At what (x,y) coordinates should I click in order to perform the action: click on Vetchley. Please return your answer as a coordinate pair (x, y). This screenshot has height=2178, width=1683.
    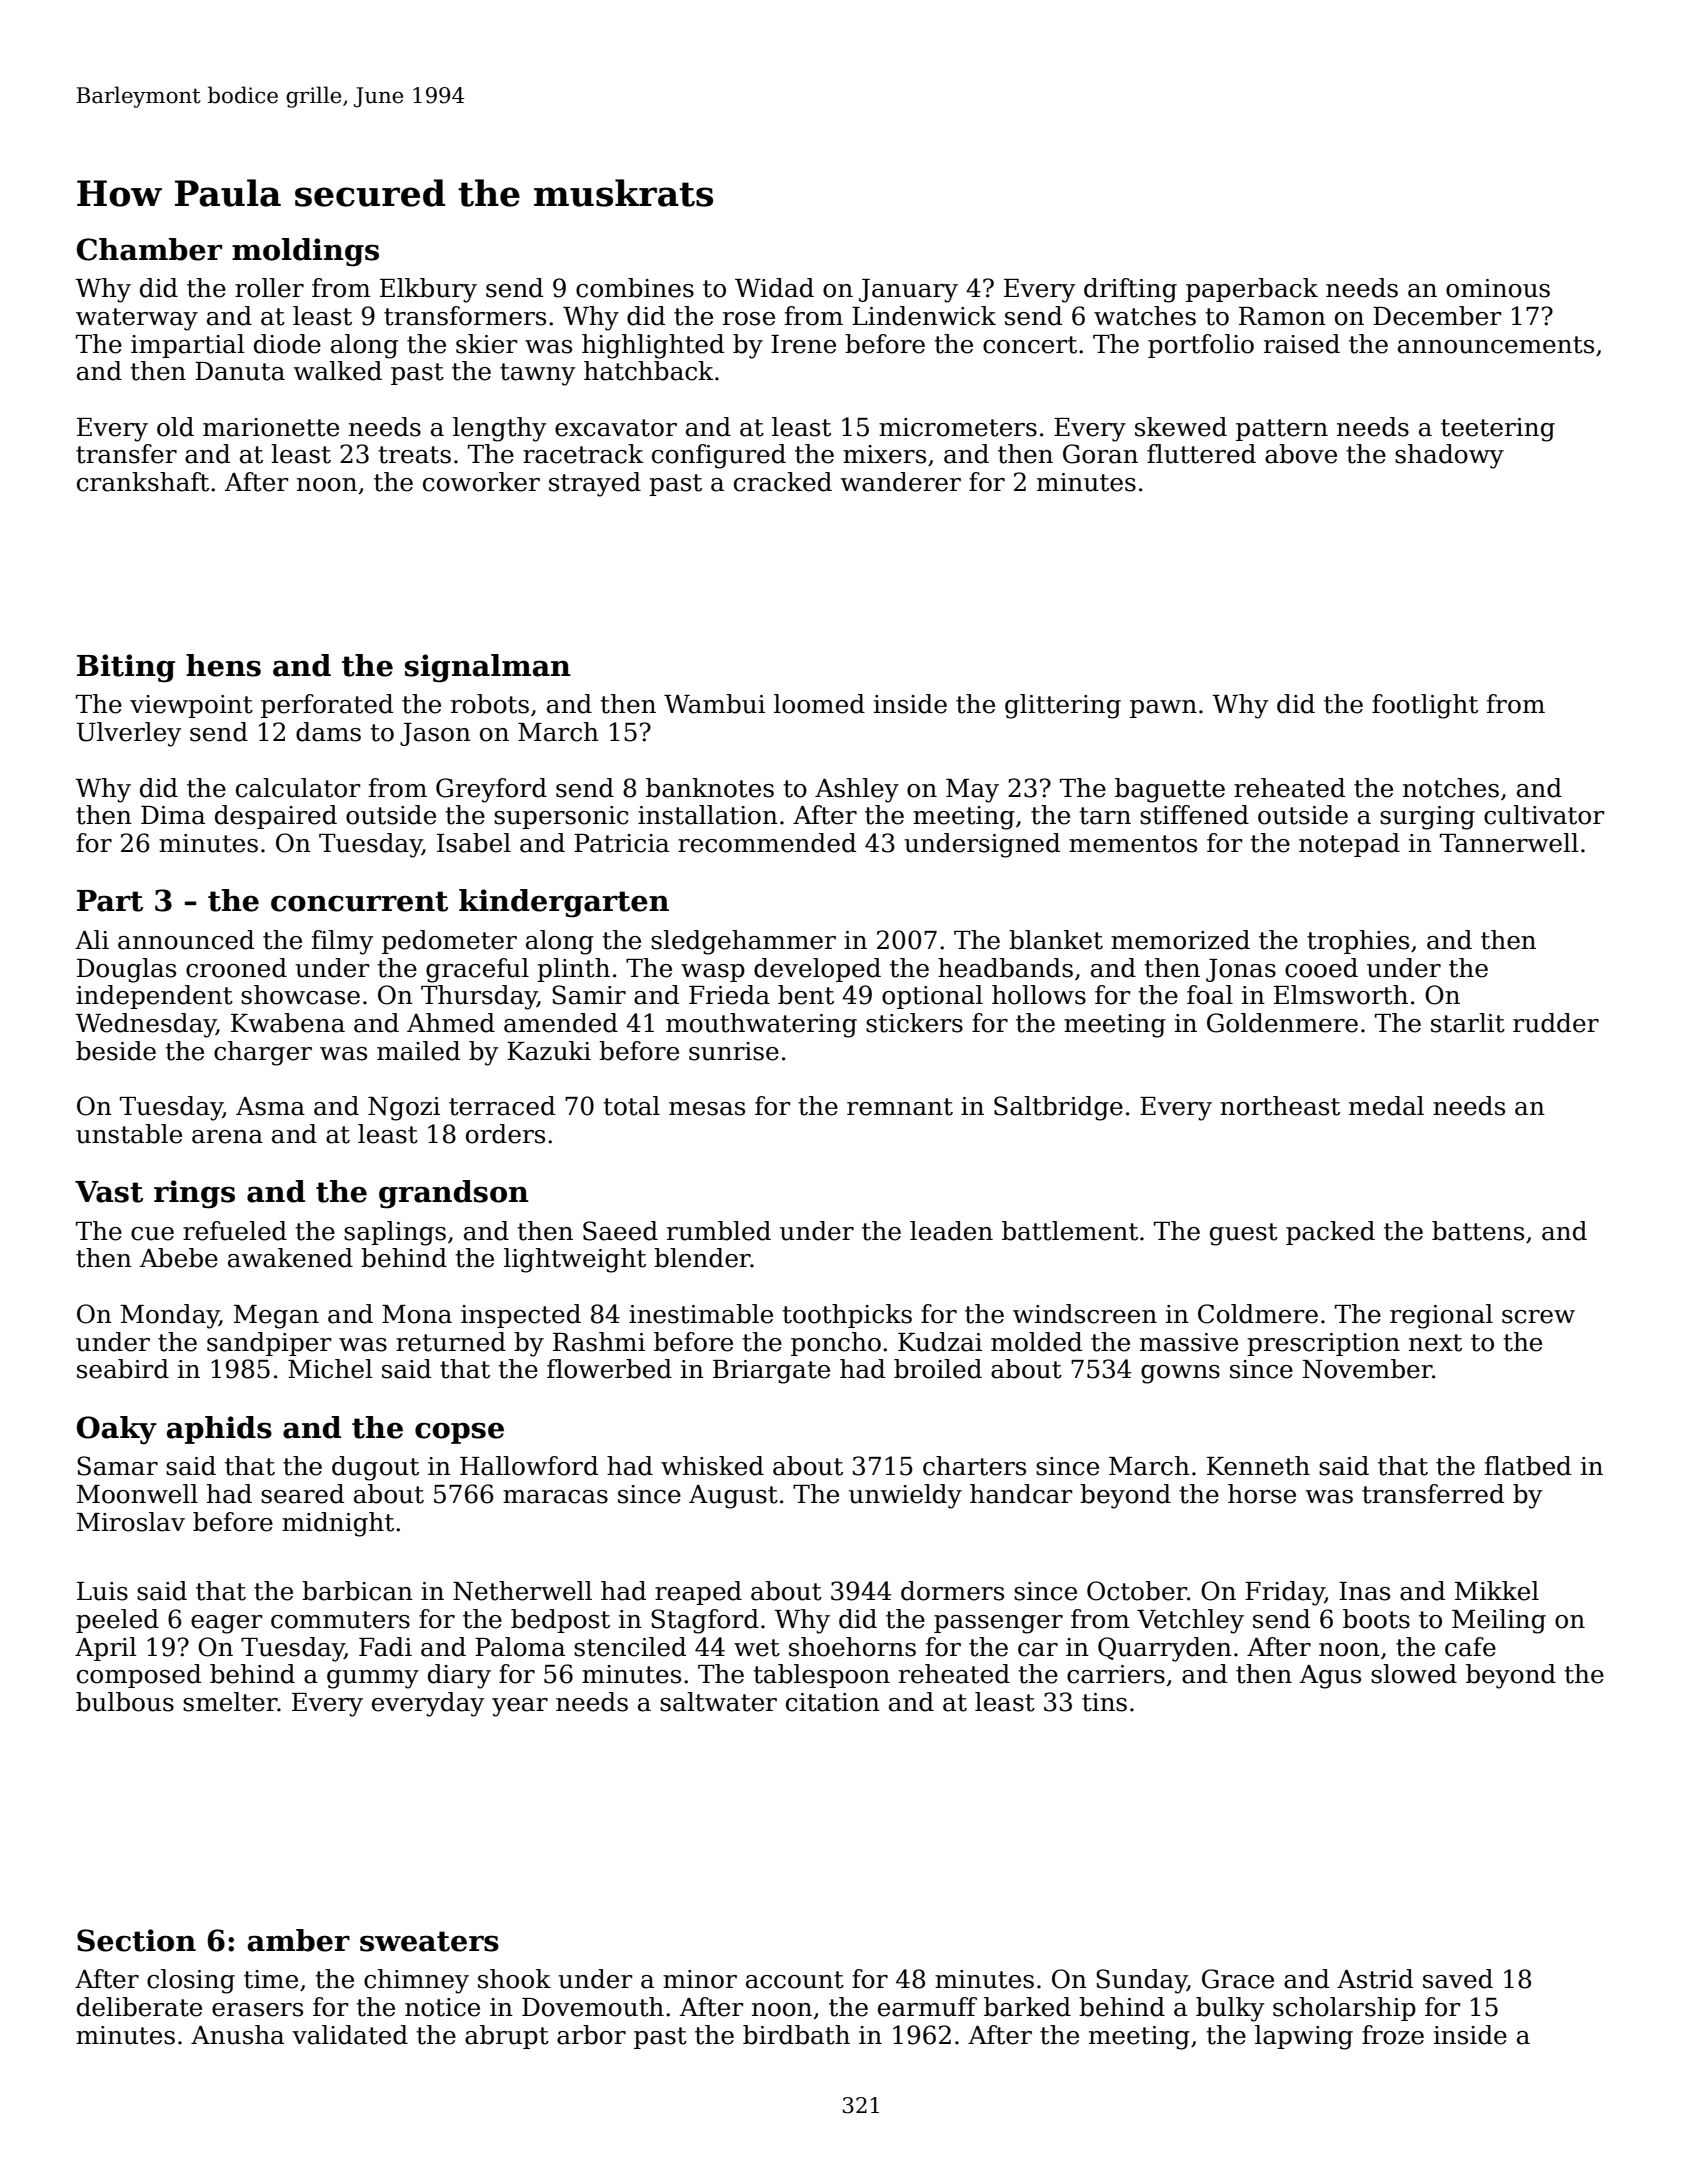
    Looking at the image, I should click on (1190, 1621).
